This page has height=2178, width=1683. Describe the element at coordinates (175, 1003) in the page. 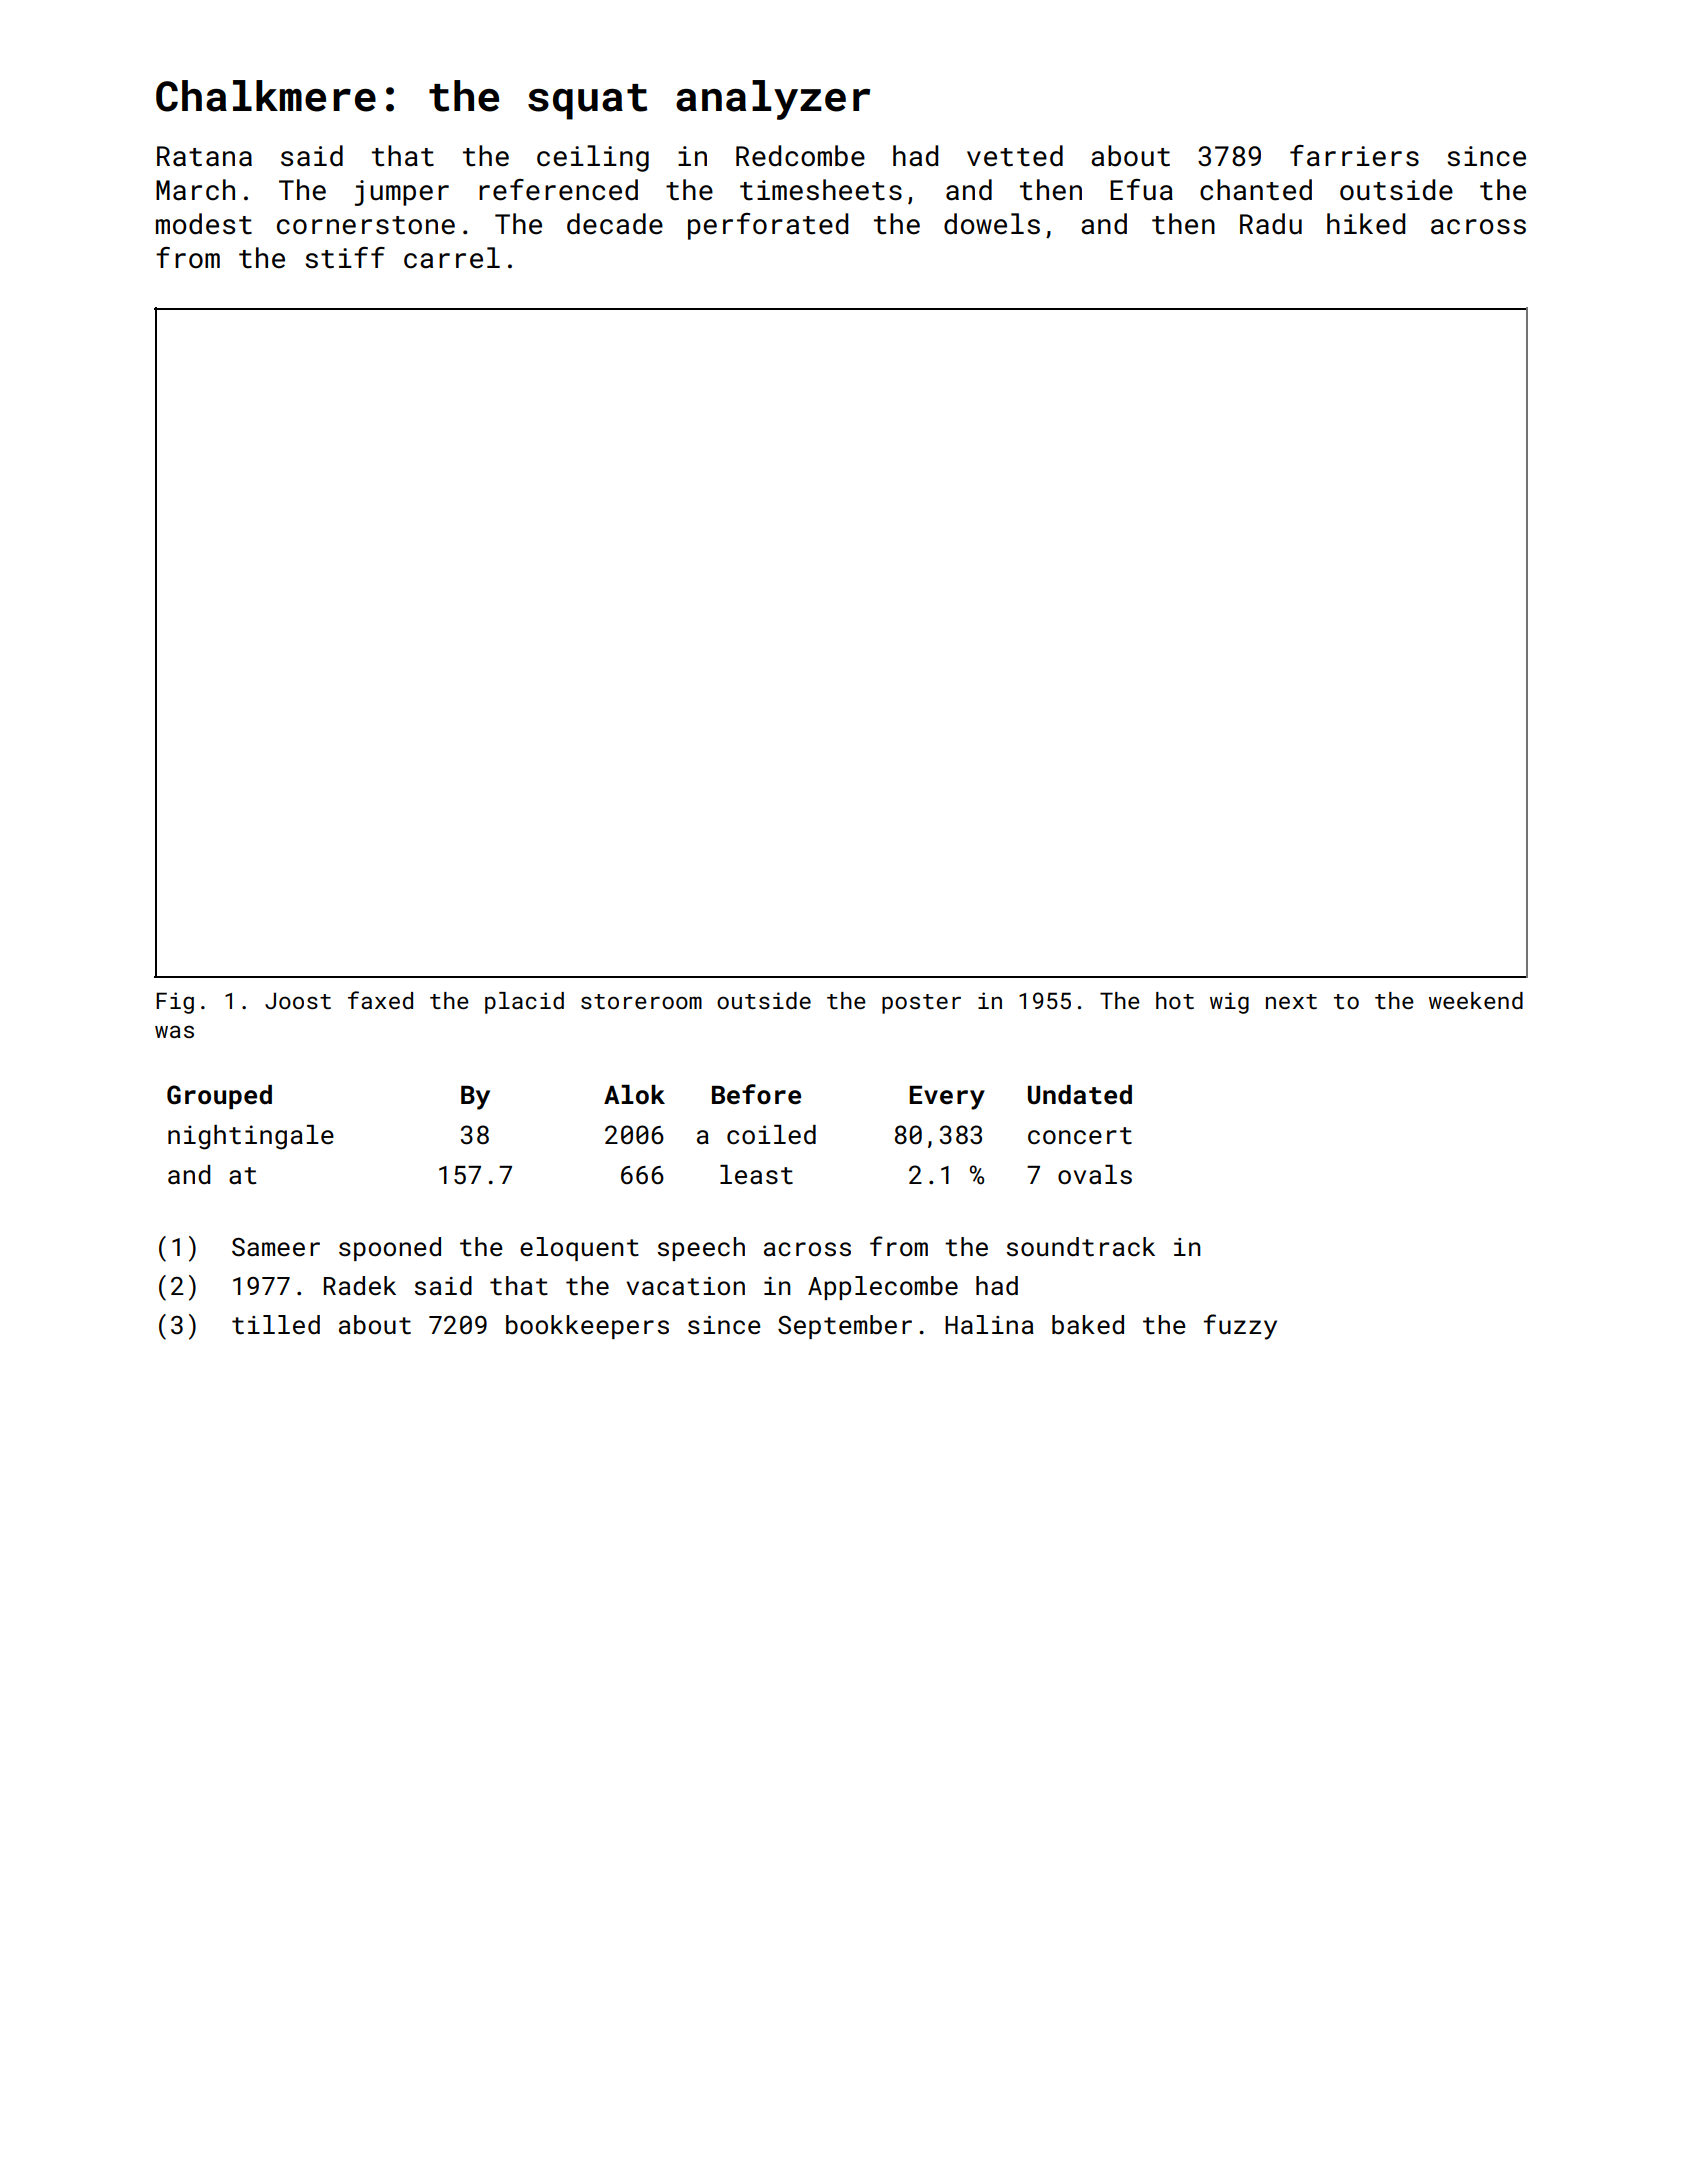

I see `Fig` at that location.
